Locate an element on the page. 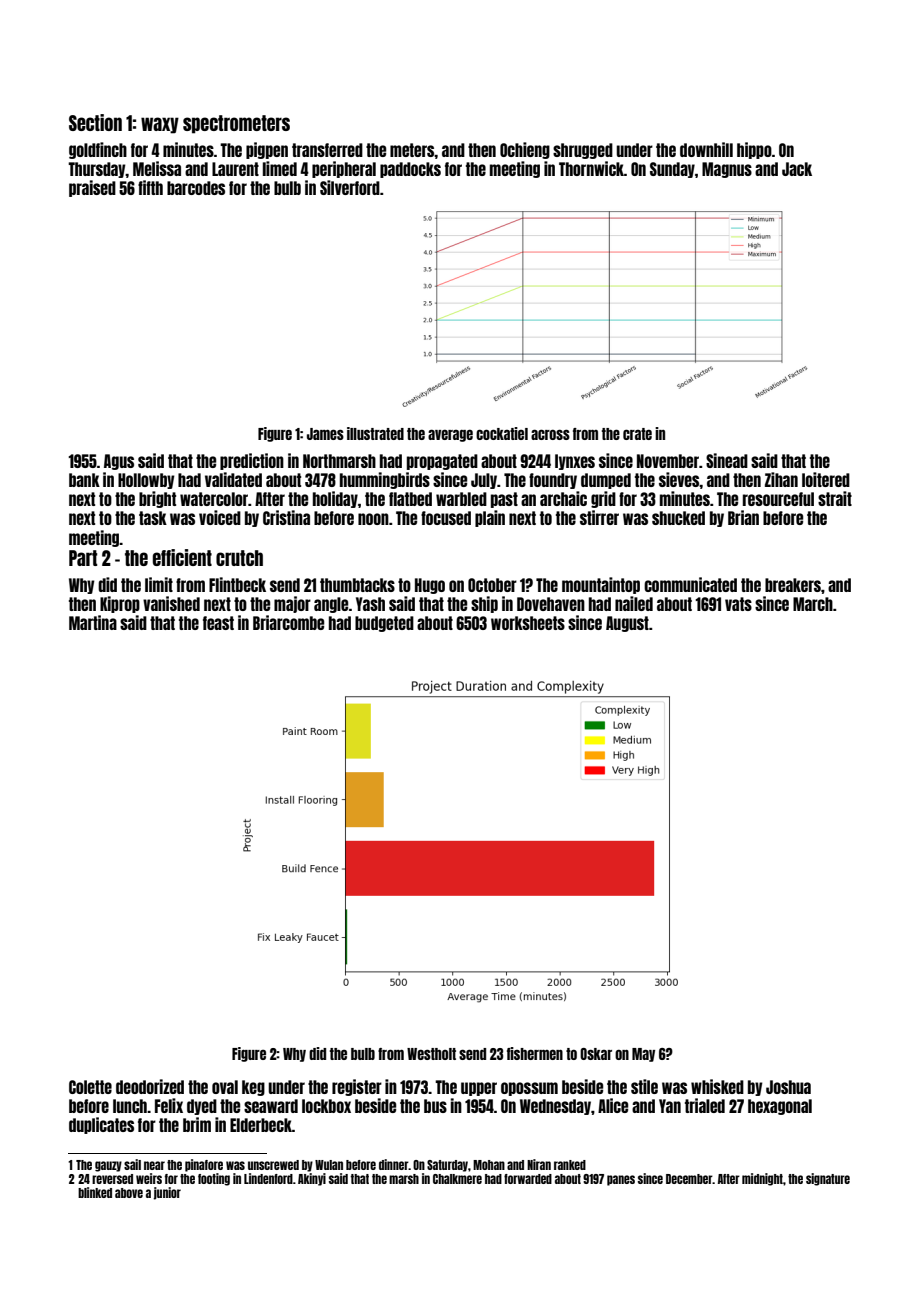  dinner is located at coordinates (393, 1164).
